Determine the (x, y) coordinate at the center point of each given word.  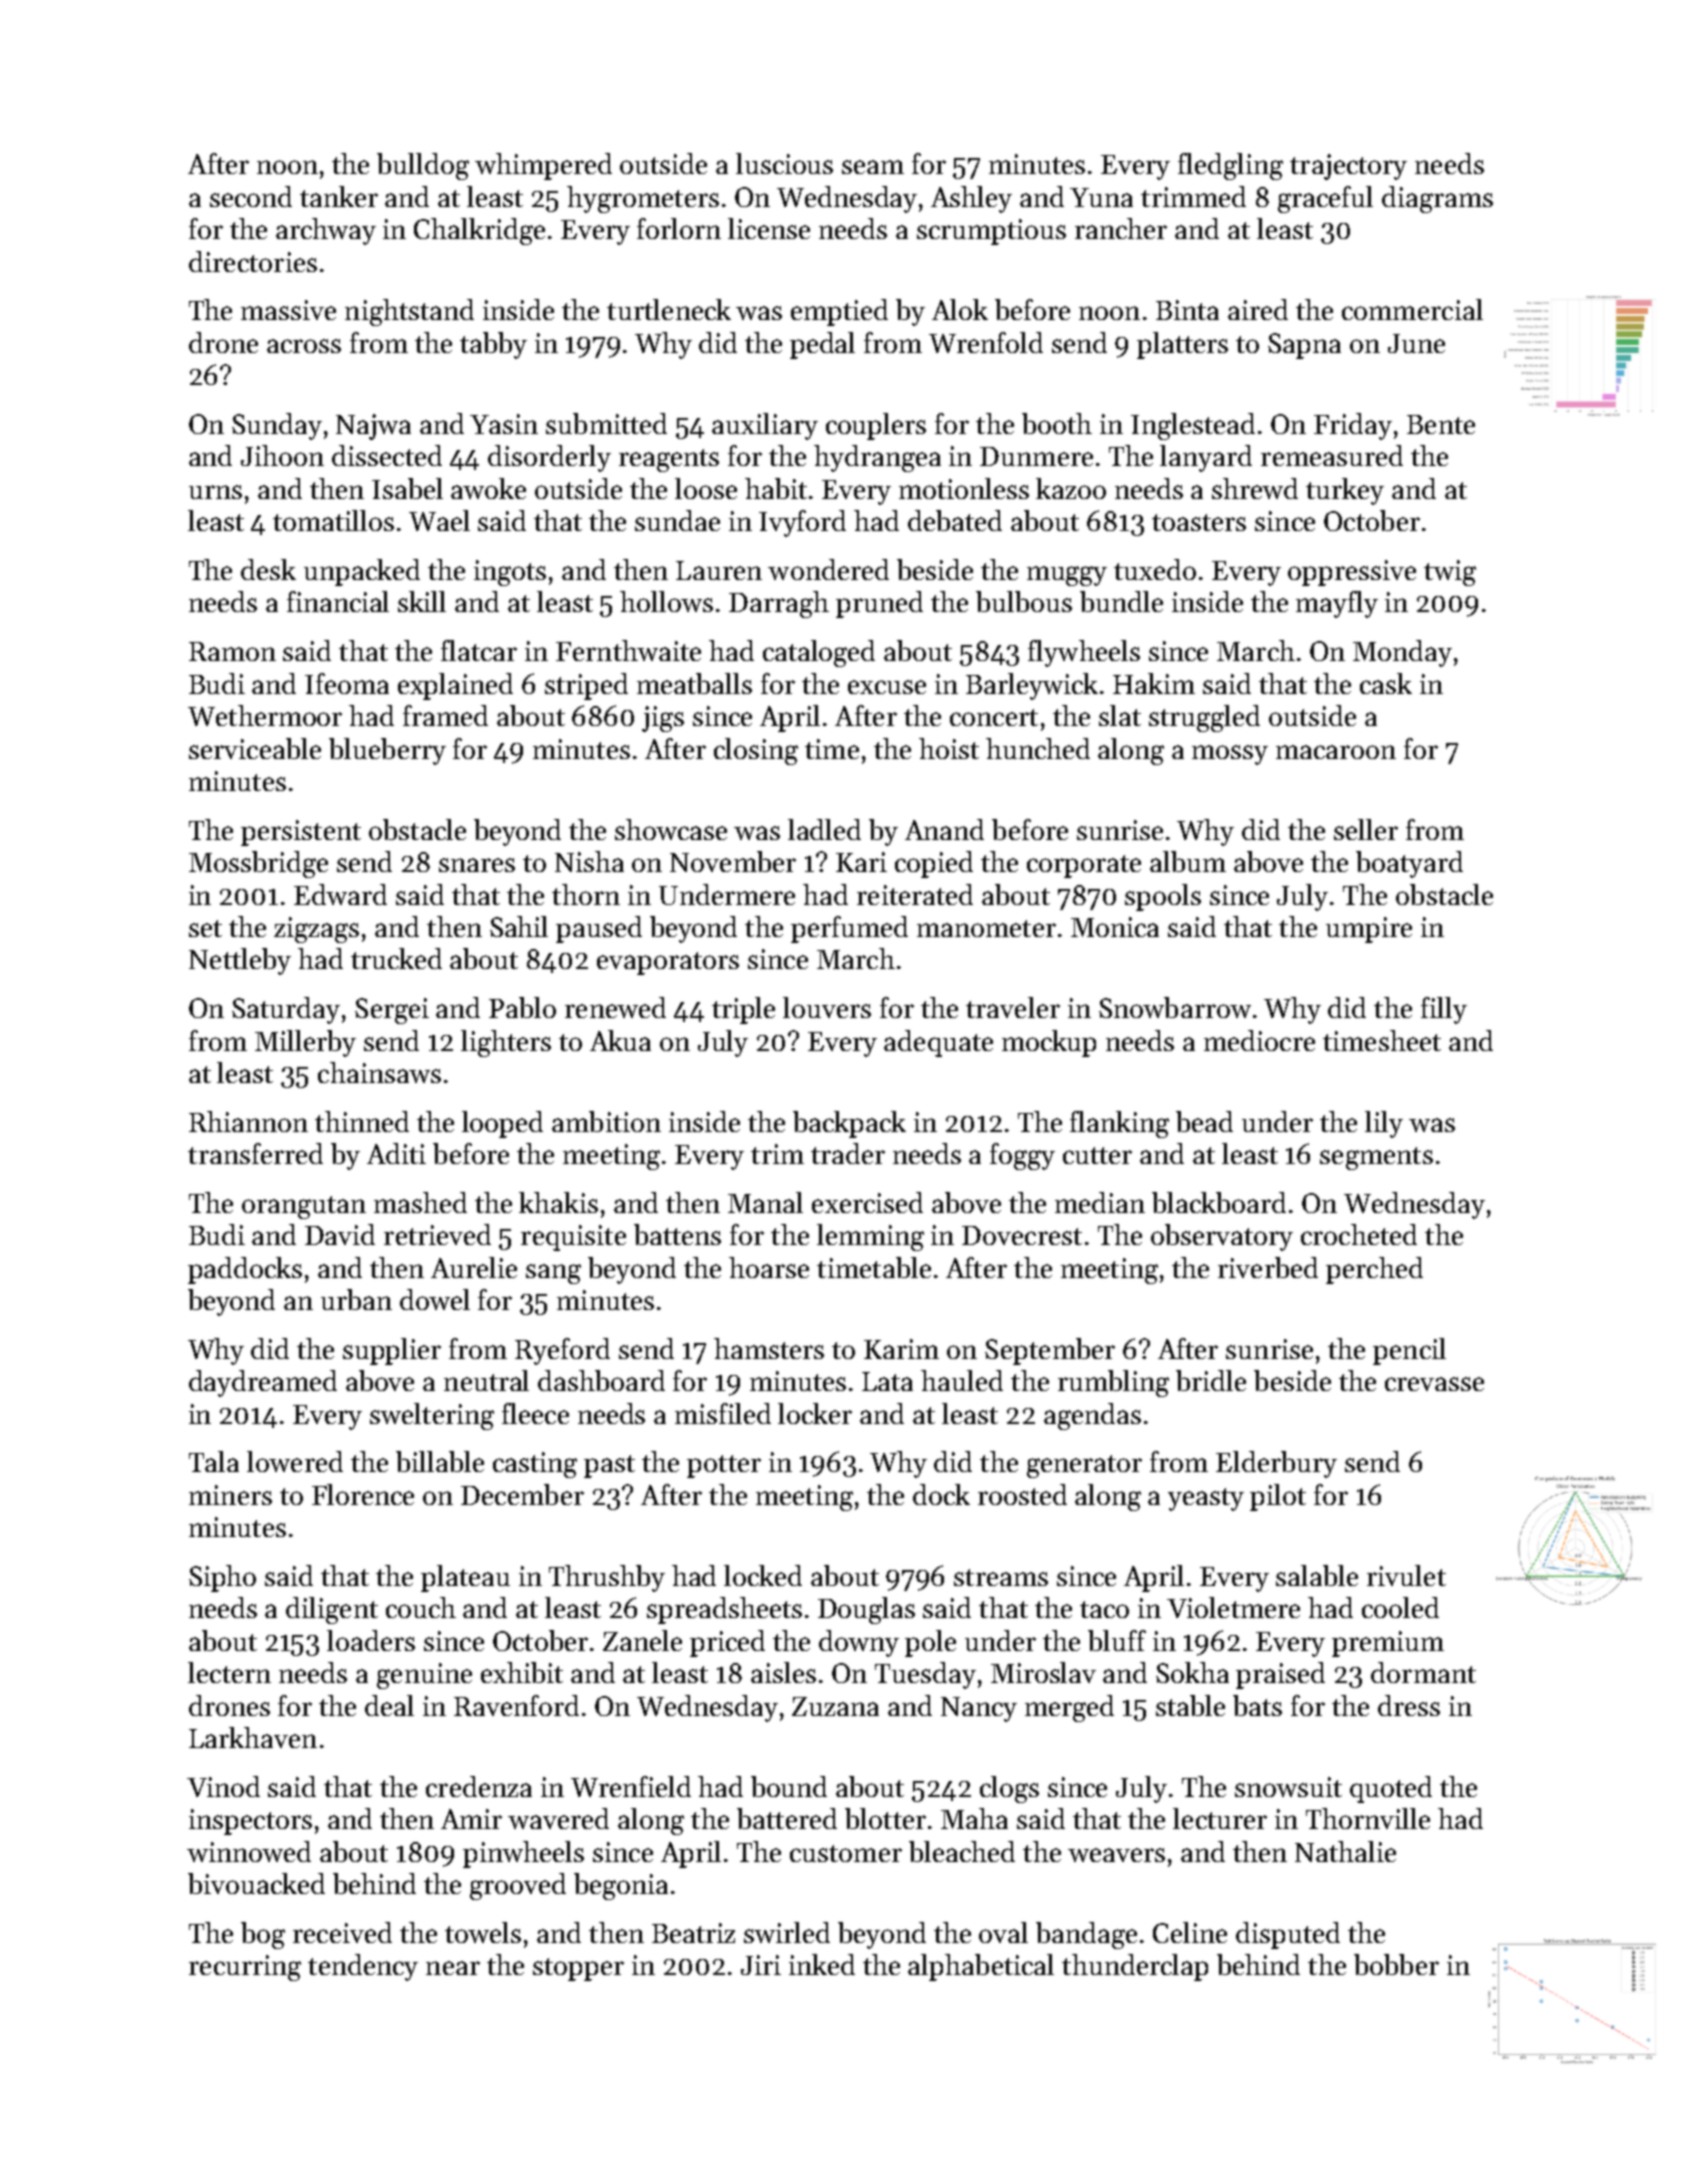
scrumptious (991, 232)
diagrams (1437, 199)
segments (1376, 1158)
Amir (471, 1819)
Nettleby (240, 961)
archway (326, 231)
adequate (938, 1043)
